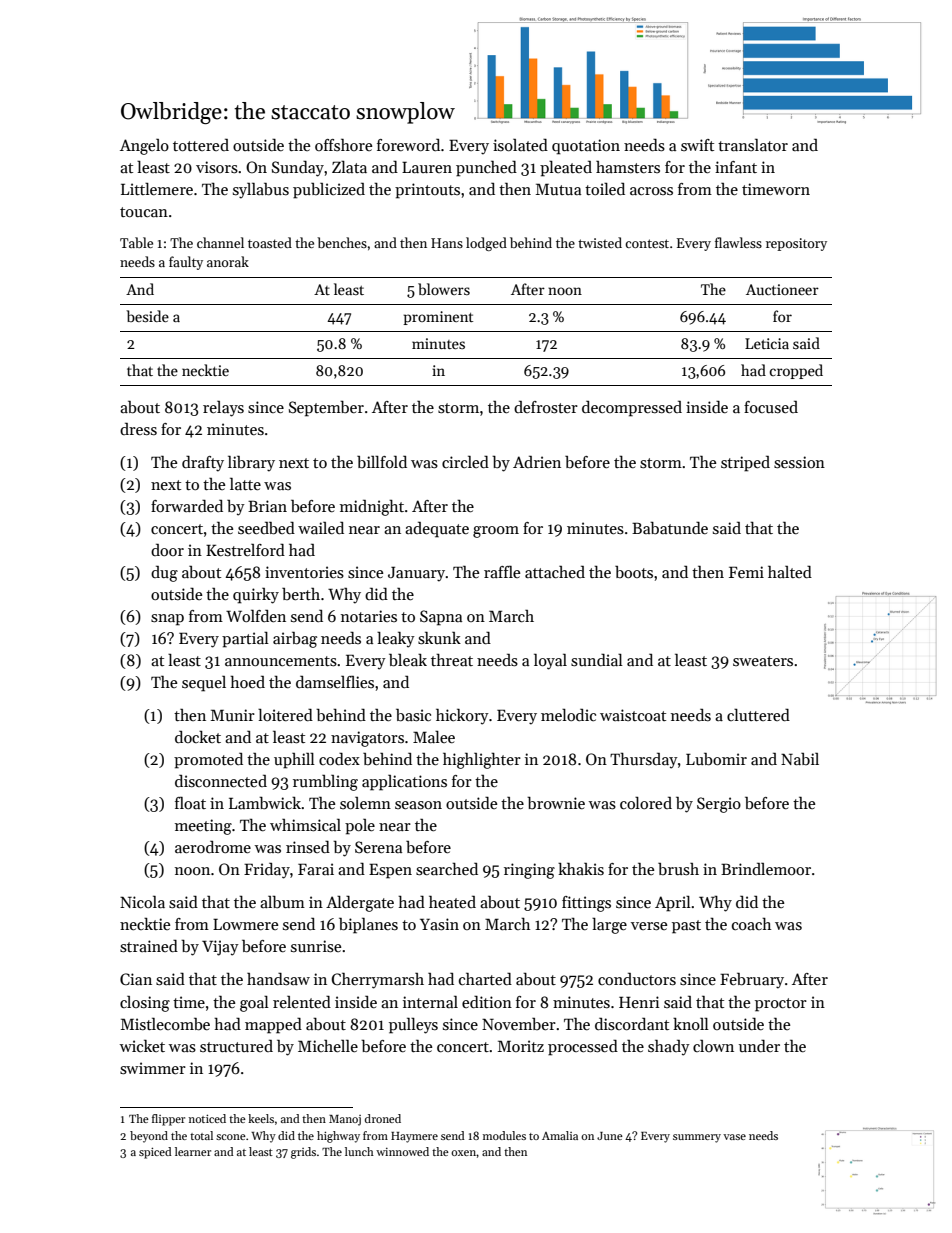  I want to click on coach, so click(751, 924).
